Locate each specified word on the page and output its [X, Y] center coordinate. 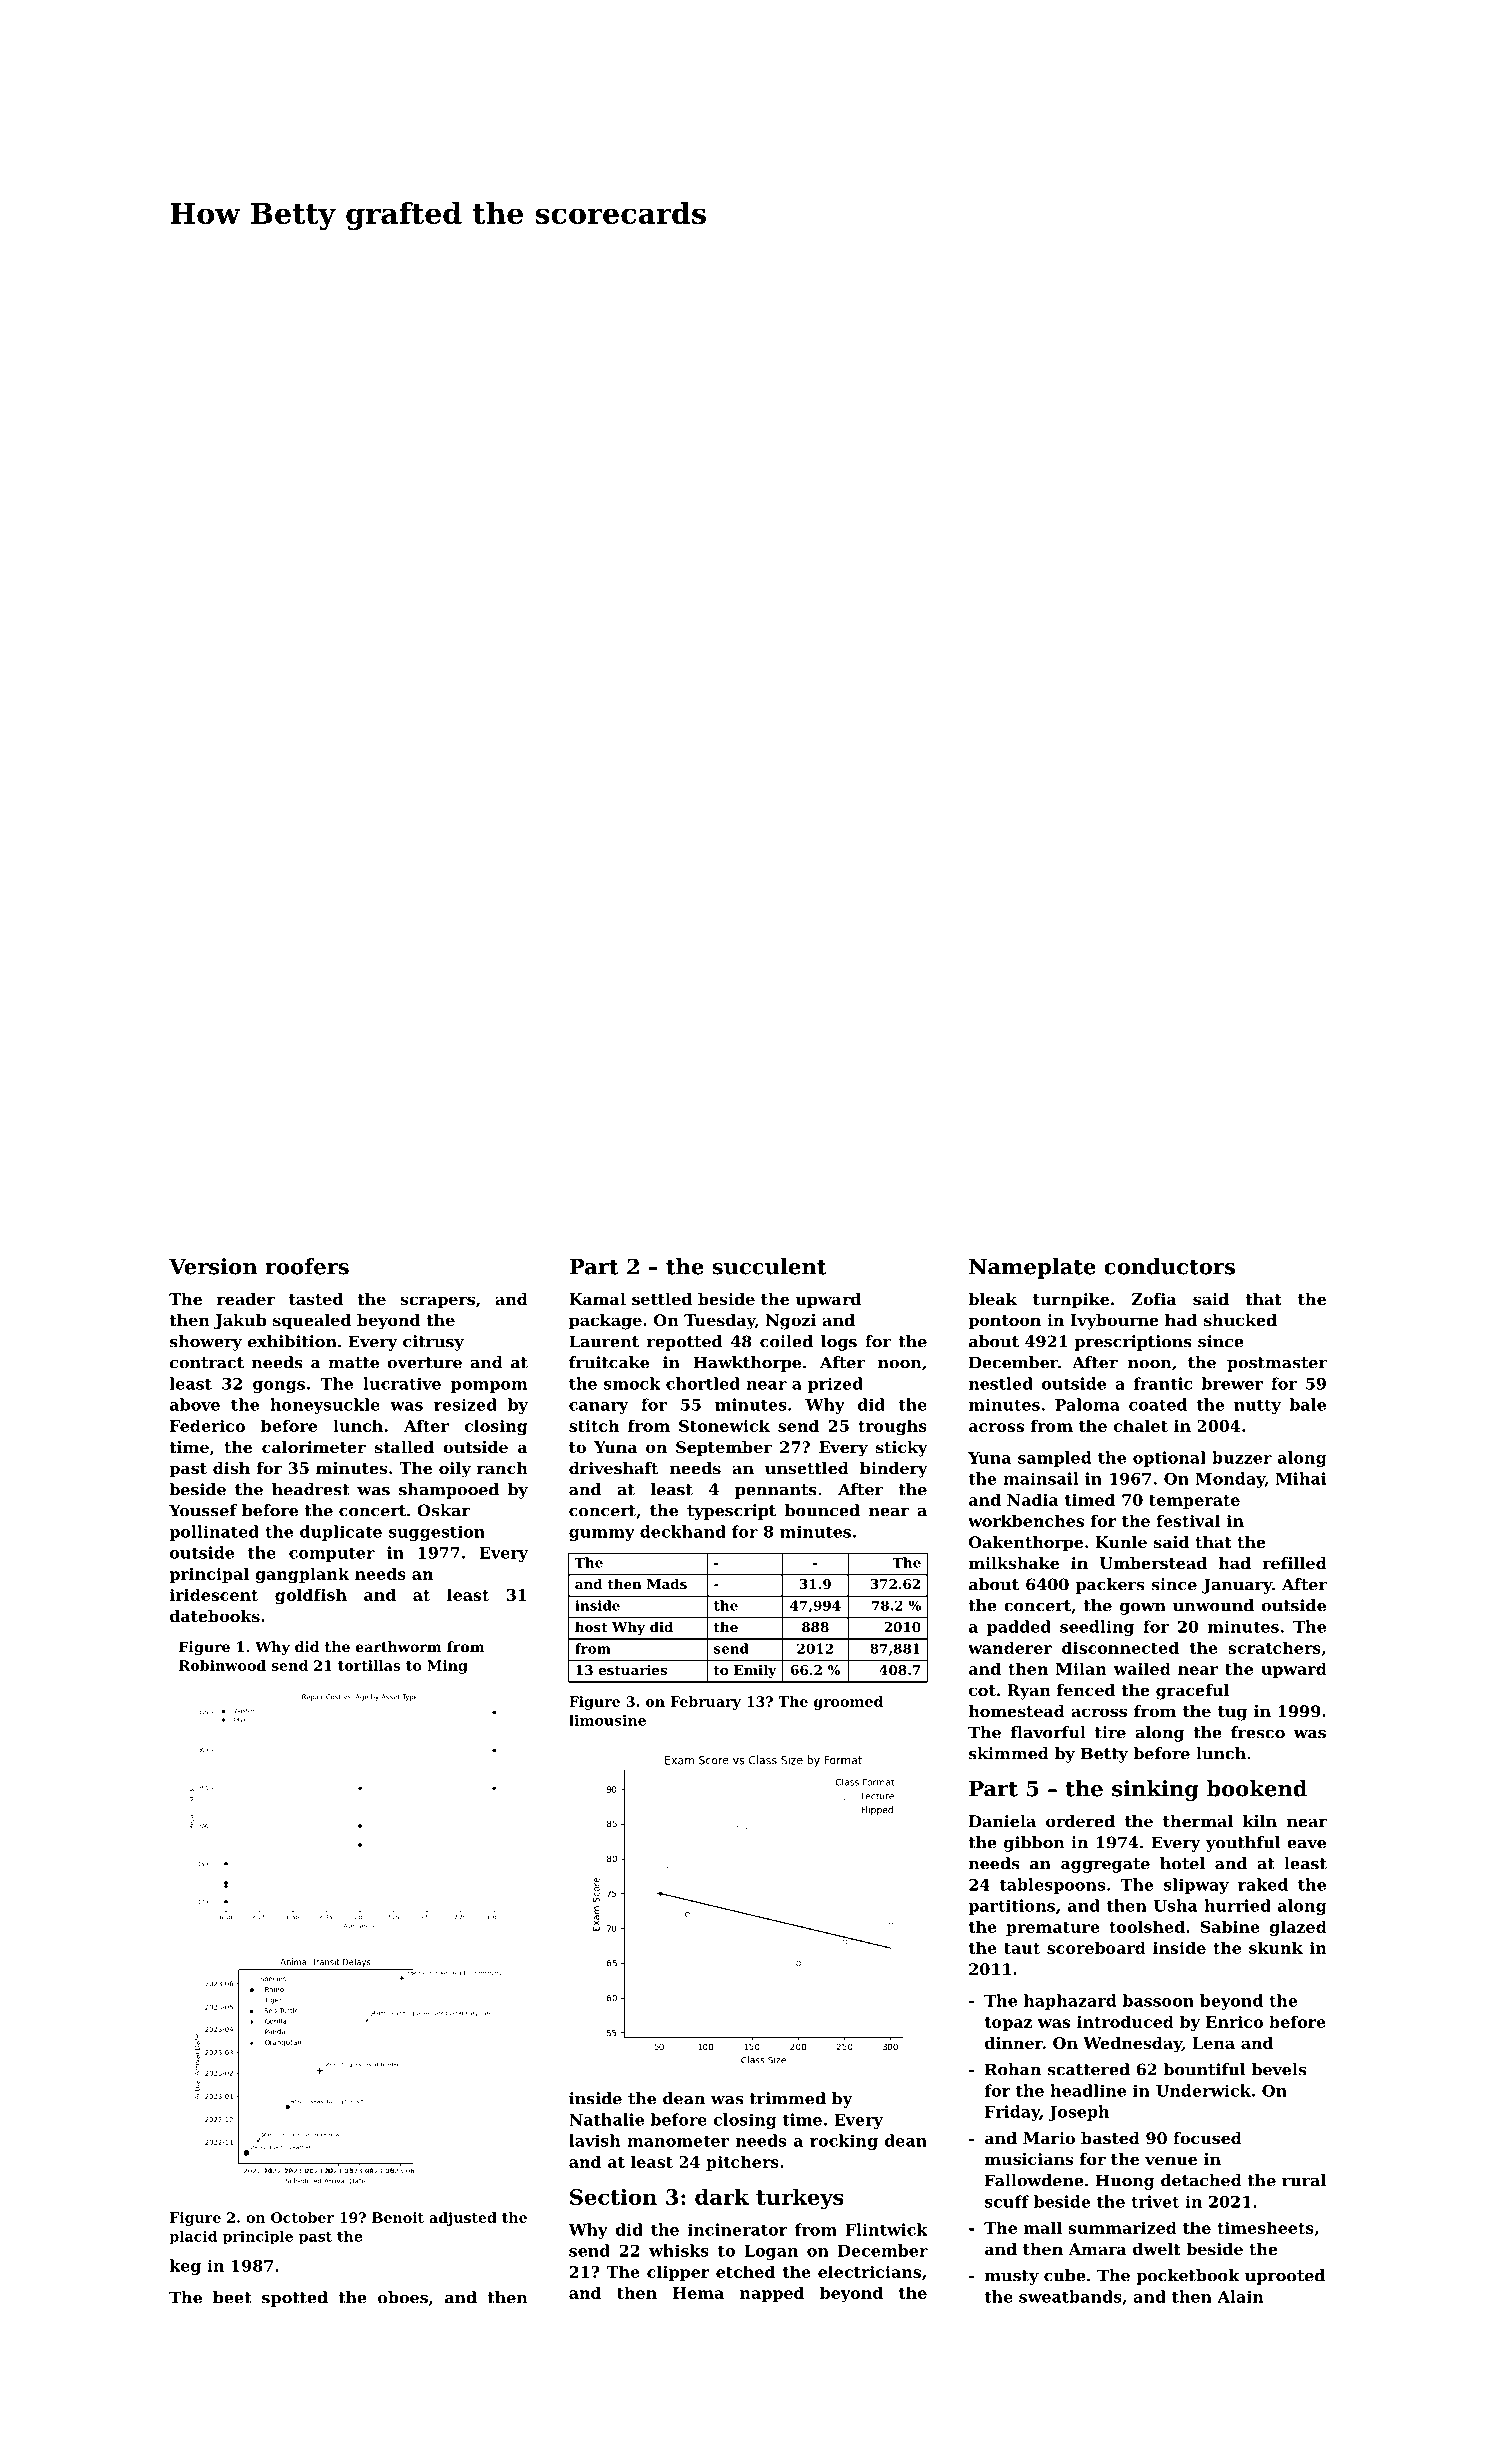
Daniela [1002, 1821]
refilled [1295, 1563]
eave [1306, 1844]
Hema [698, 2293]
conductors [1169, 1266]
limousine [607, 1720]
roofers [307, 1266]
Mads [667, 1583]
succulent [769, 1266]
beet [232, 2297]
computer [332, 1555]
